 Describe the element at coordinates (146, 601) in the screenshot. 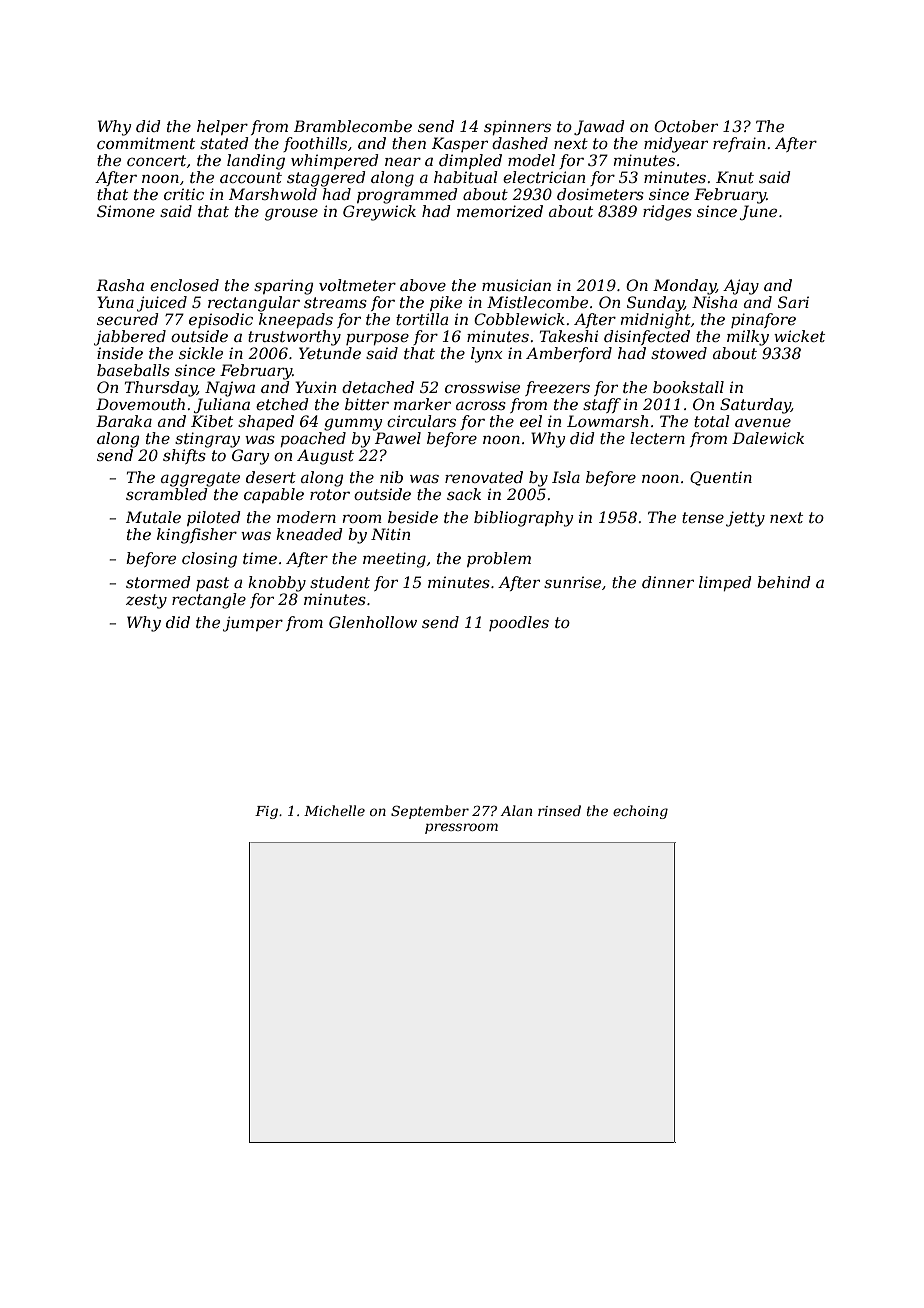

I see `zesty` at that location.
